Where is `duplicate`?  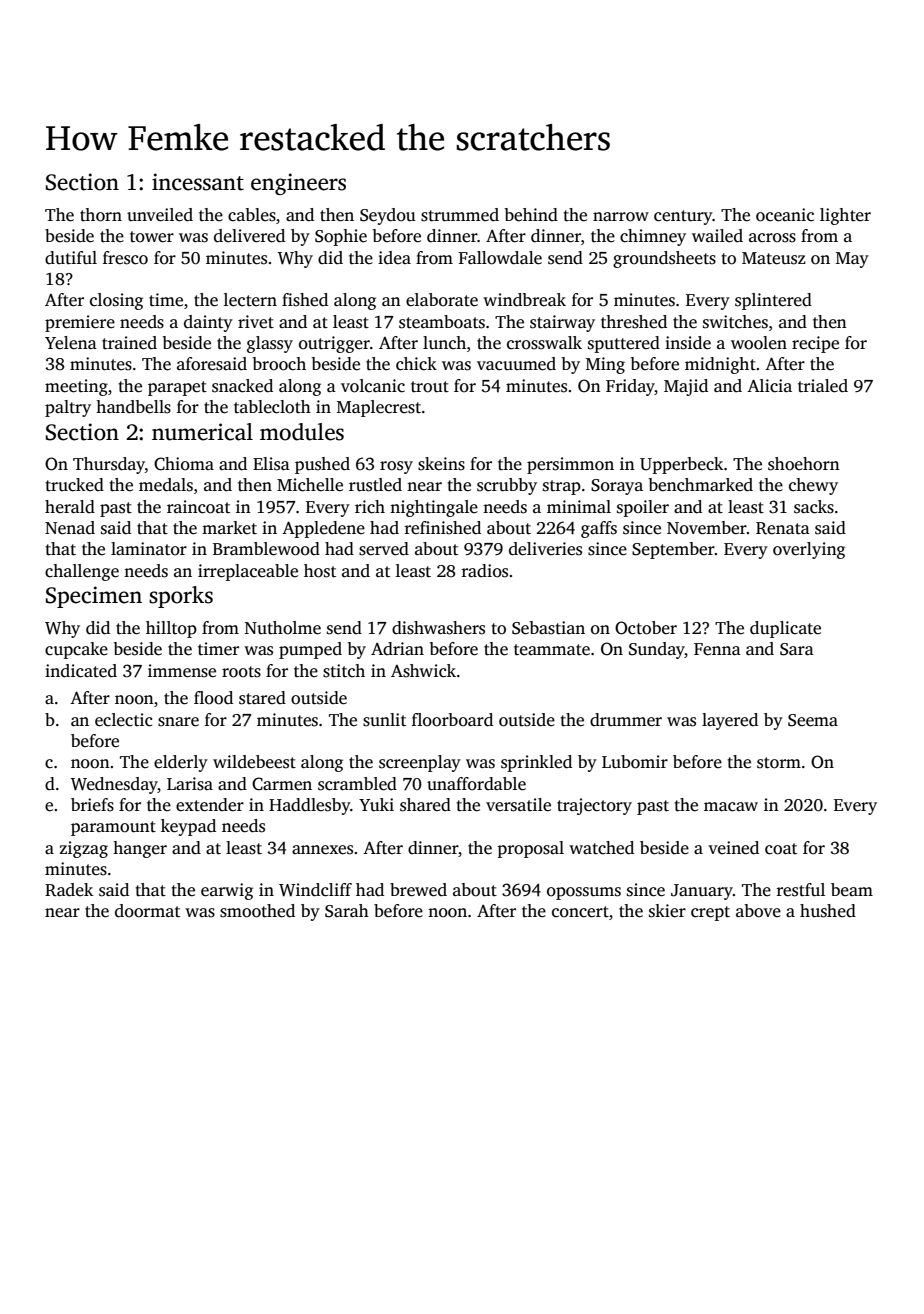
duplicate is located at coordinates (785, 629).
